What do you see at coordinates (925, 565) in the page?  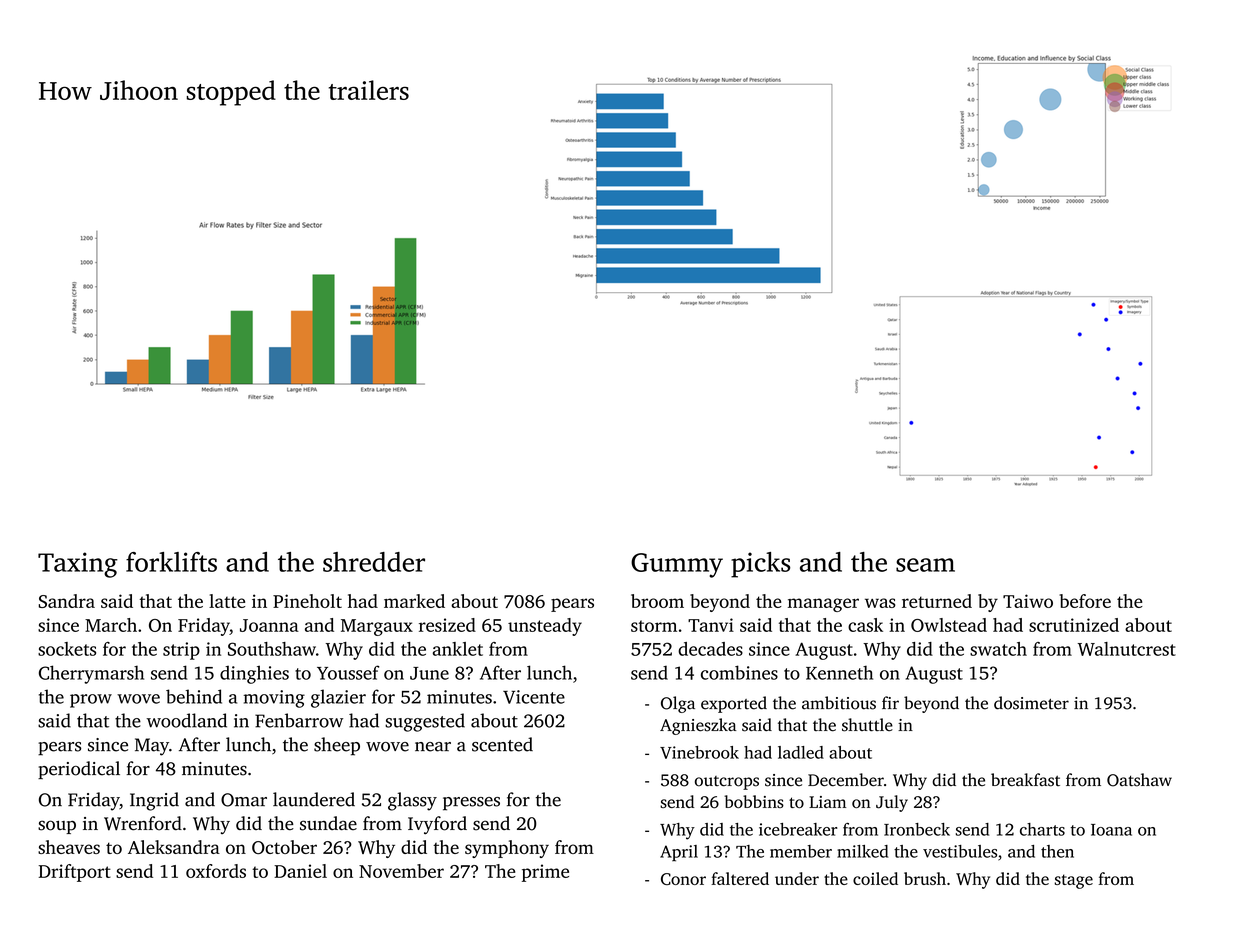 I see `seam` at bounding box center [925, 565].
